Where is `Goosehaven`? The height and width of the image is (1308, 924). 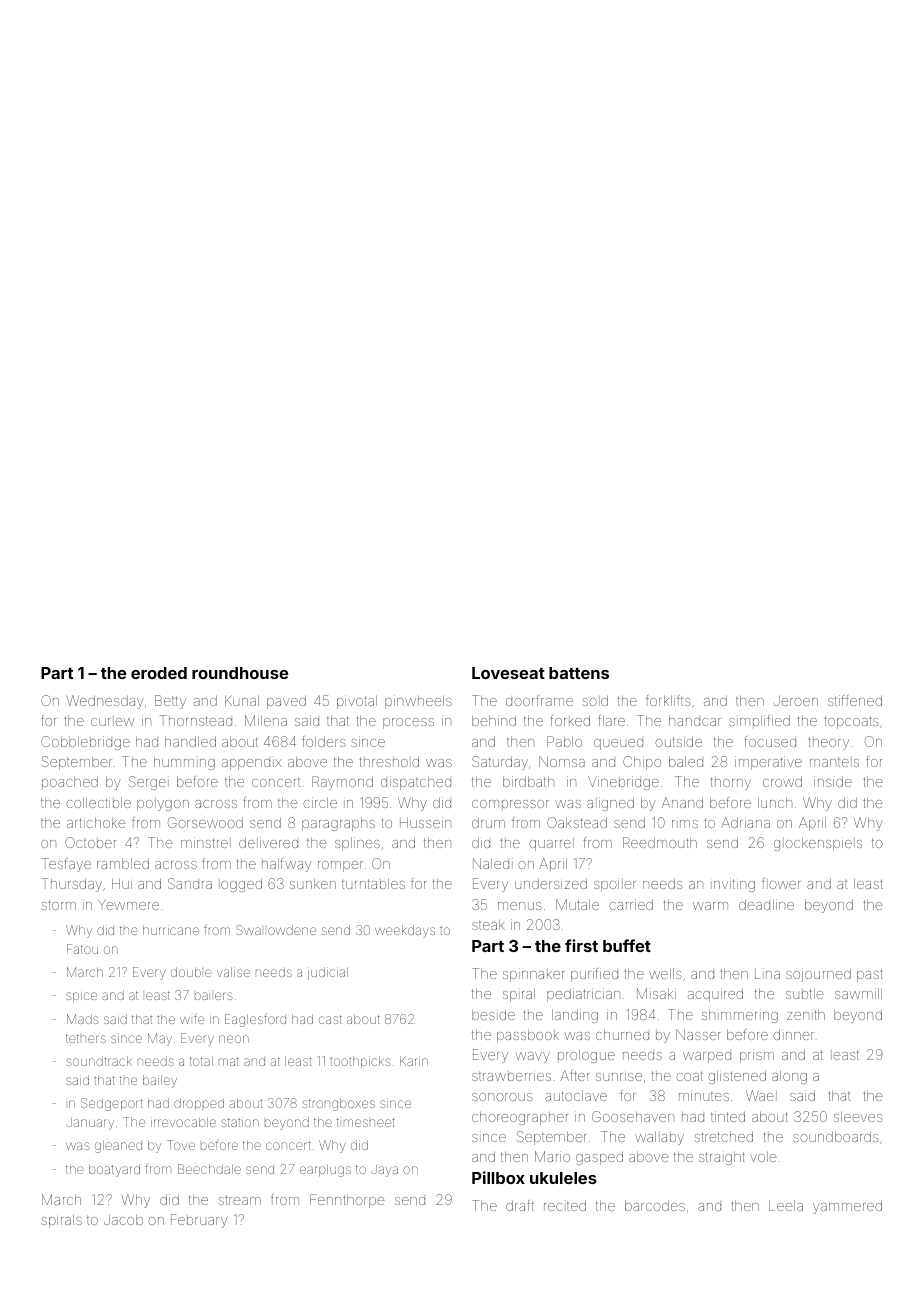
Goosehaven is located at coordinates (633, 1116).
